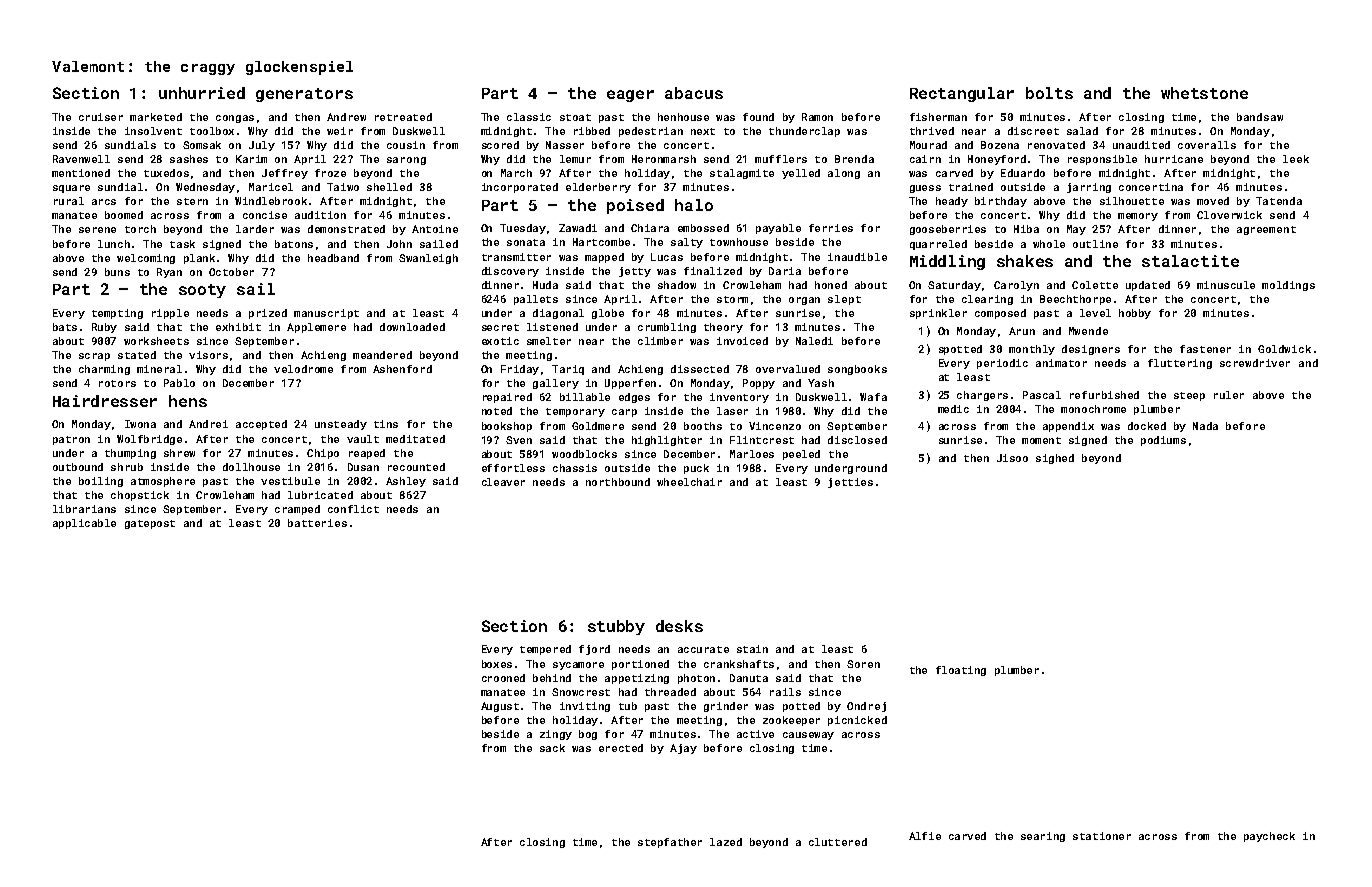  Describe the element at coordinates (1082, 131) in the screenshot. I see `salad` at that location.
